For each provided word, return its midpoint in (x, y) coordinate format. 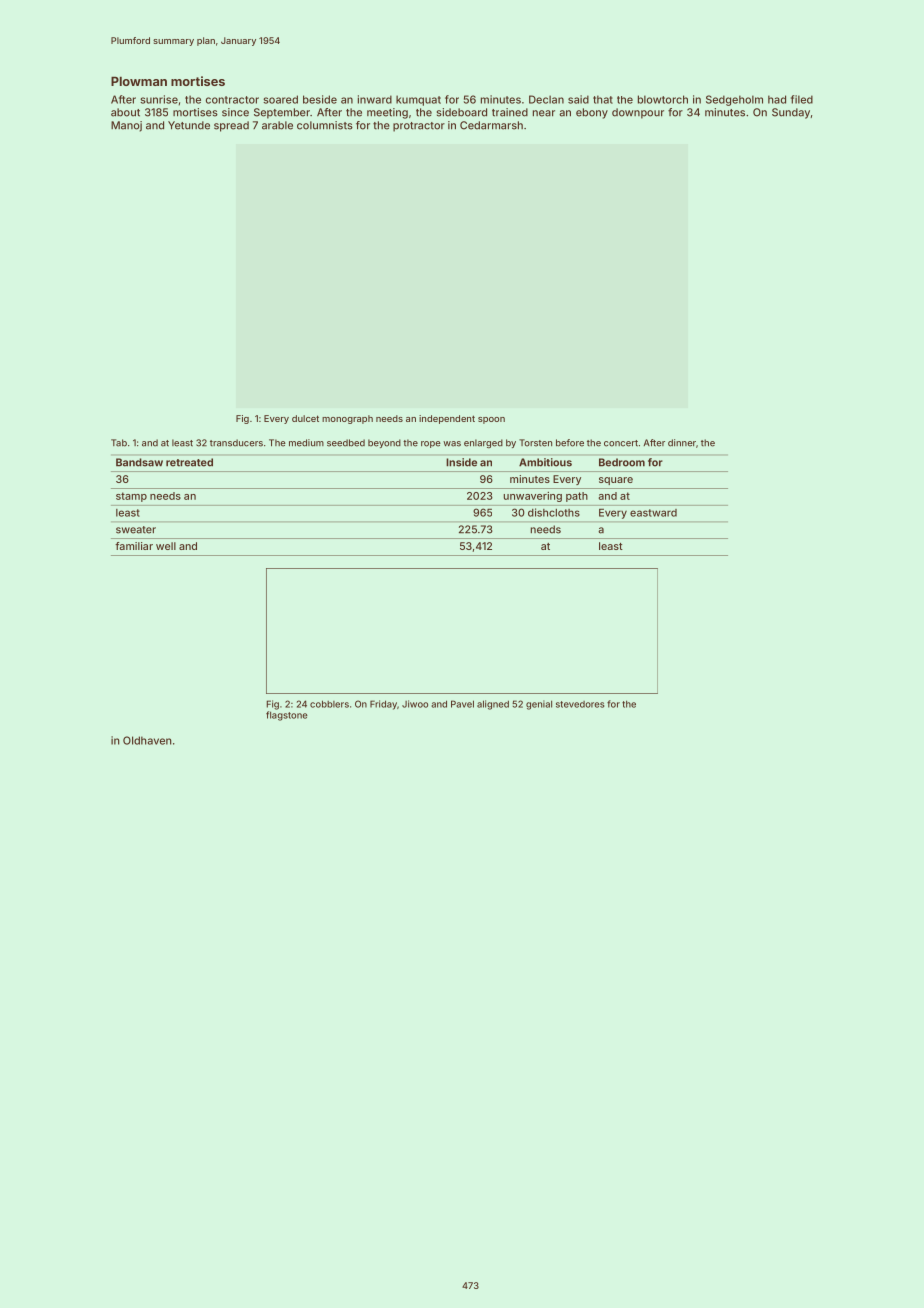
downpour (638, 113)
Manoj (126, 126)
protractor (419, 127)
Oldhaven (147, 740)
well (166, 546)
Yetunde (189, 125)
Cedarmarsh (491, 125)
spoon (491, 420)
